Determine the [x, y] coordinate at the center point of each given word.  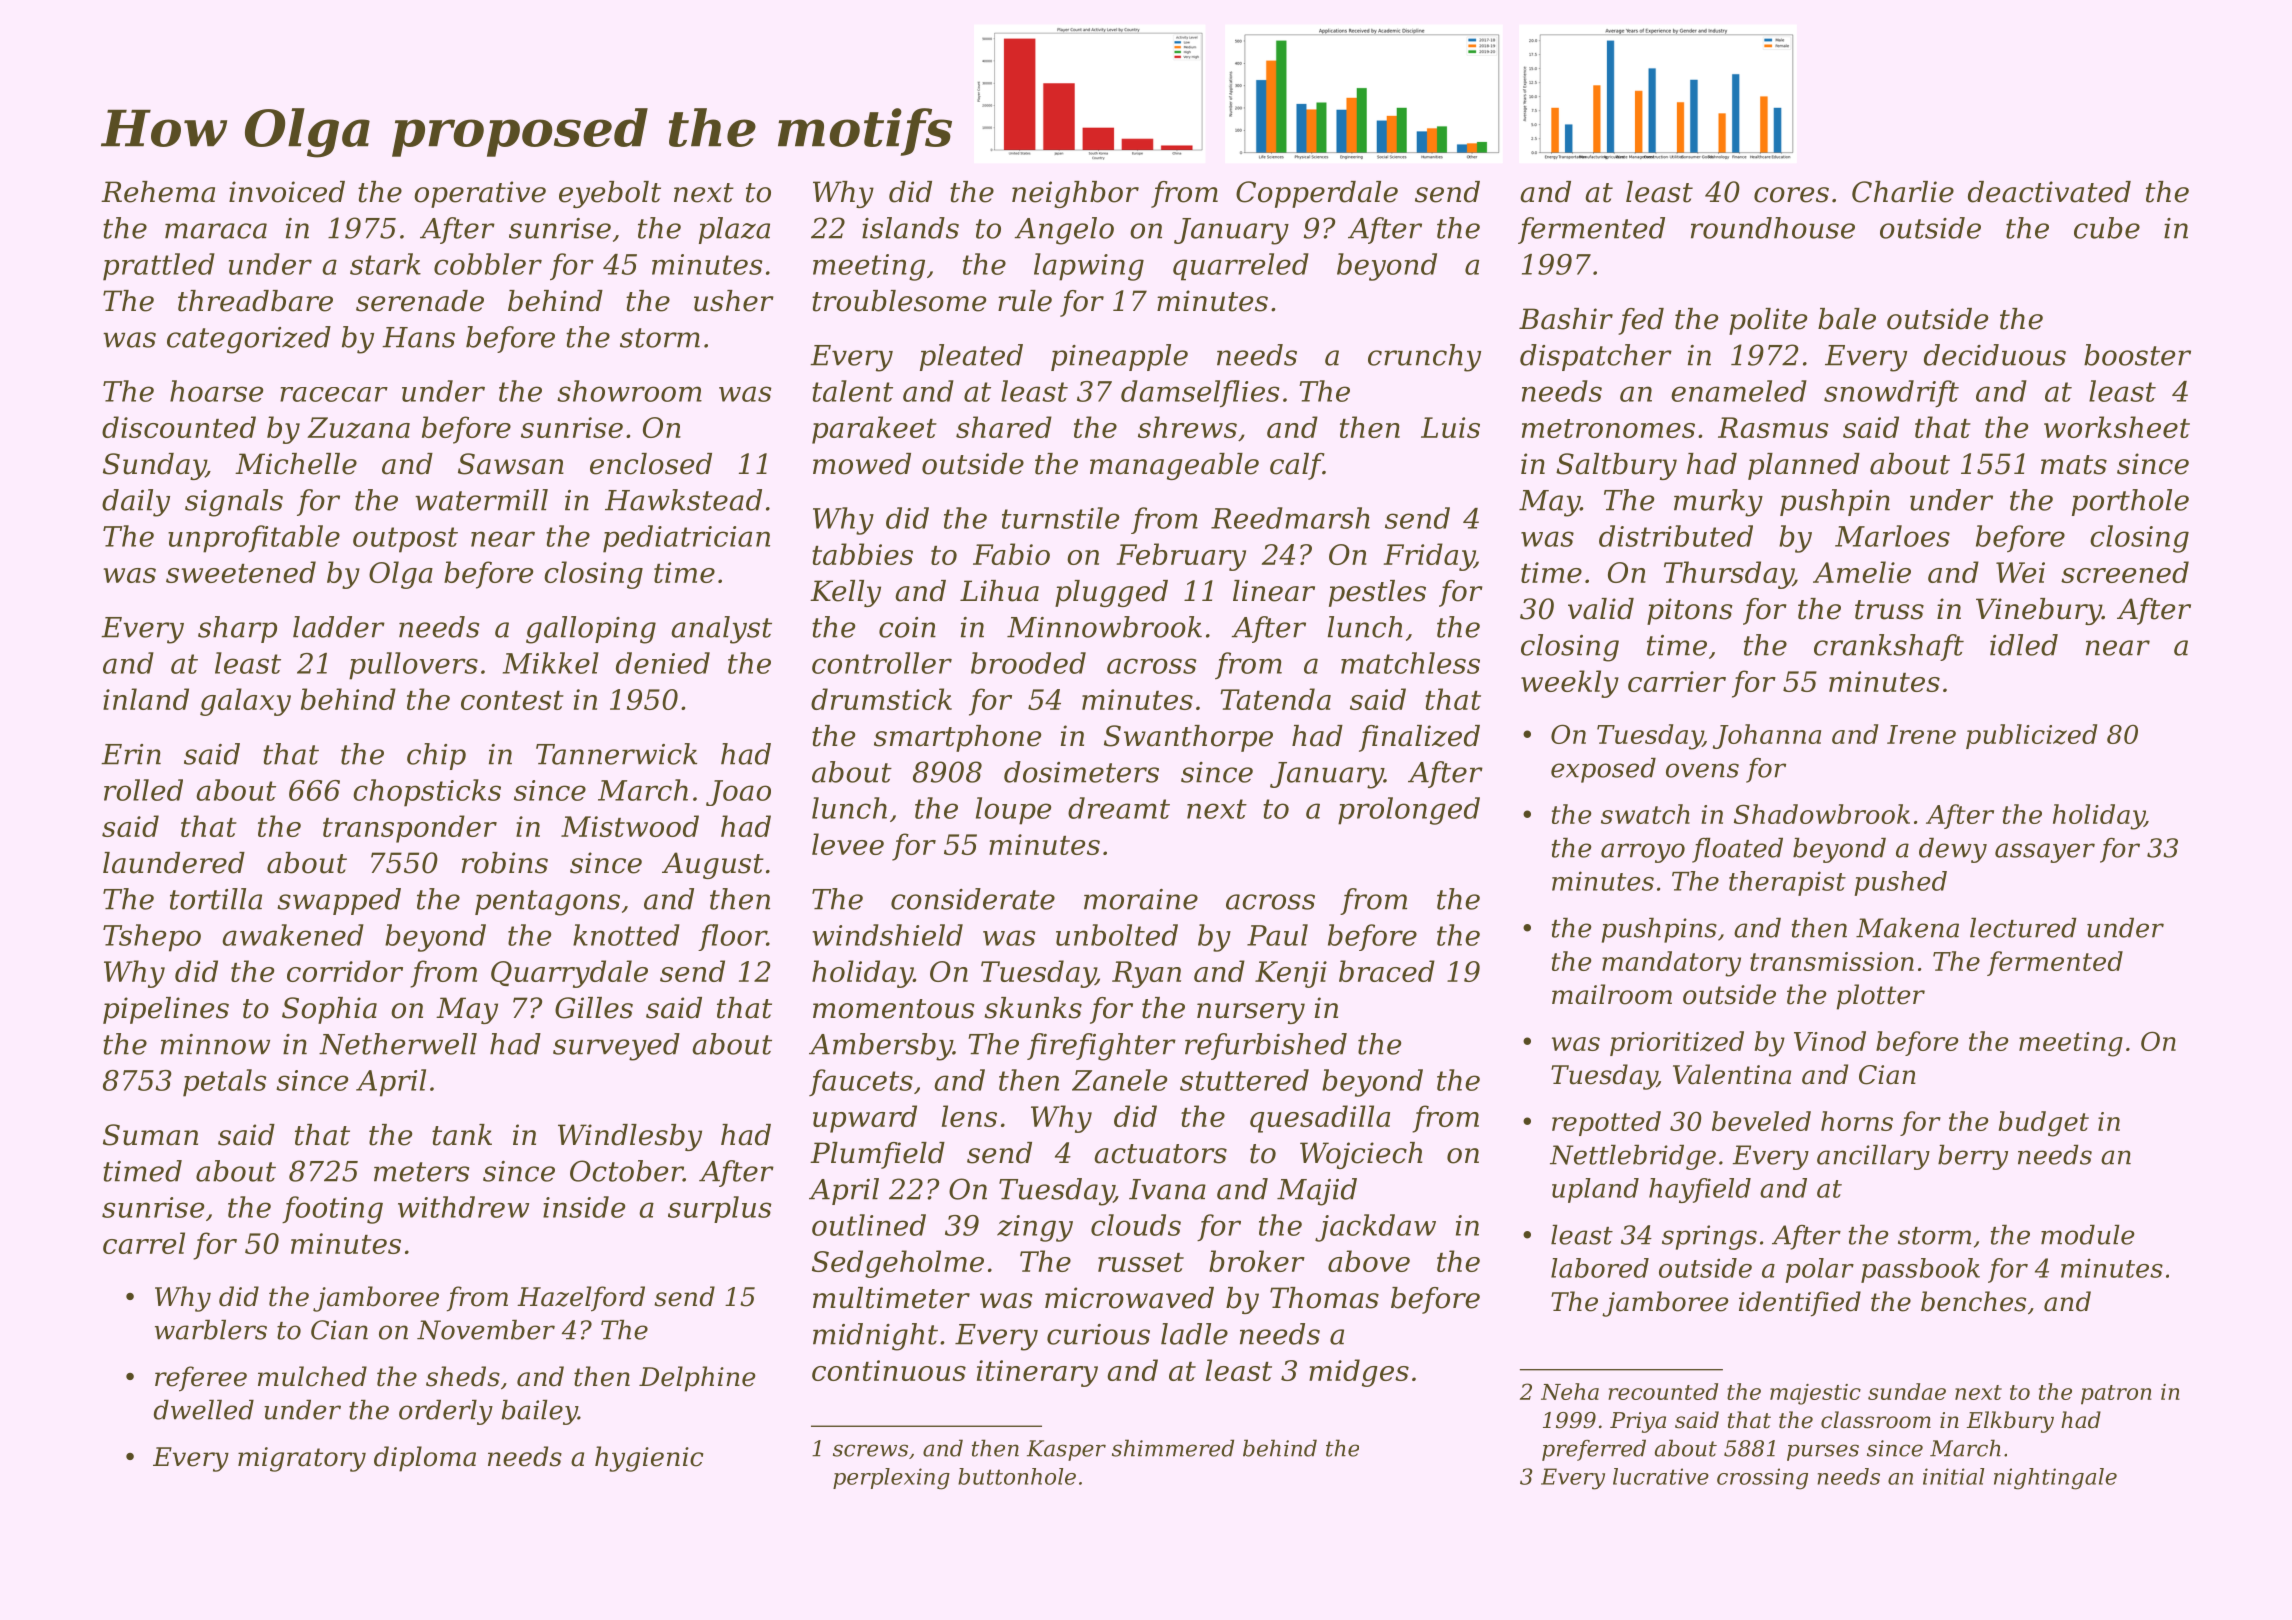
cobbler [488, 264]
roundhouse [1773, 228]
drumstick [881, 699]
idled [2024, 645]
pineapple [1119, 357]
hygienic [649, 1459]
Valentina [1732, 1074]
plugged [1111, 593]
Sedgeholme [898, 1264]
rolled [143, 790]
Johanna [1767, 736]
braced [1387, 971]
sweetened [241, 572]
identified [1800, 1304]
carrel [144, 1243]
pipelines [166, 1010]
